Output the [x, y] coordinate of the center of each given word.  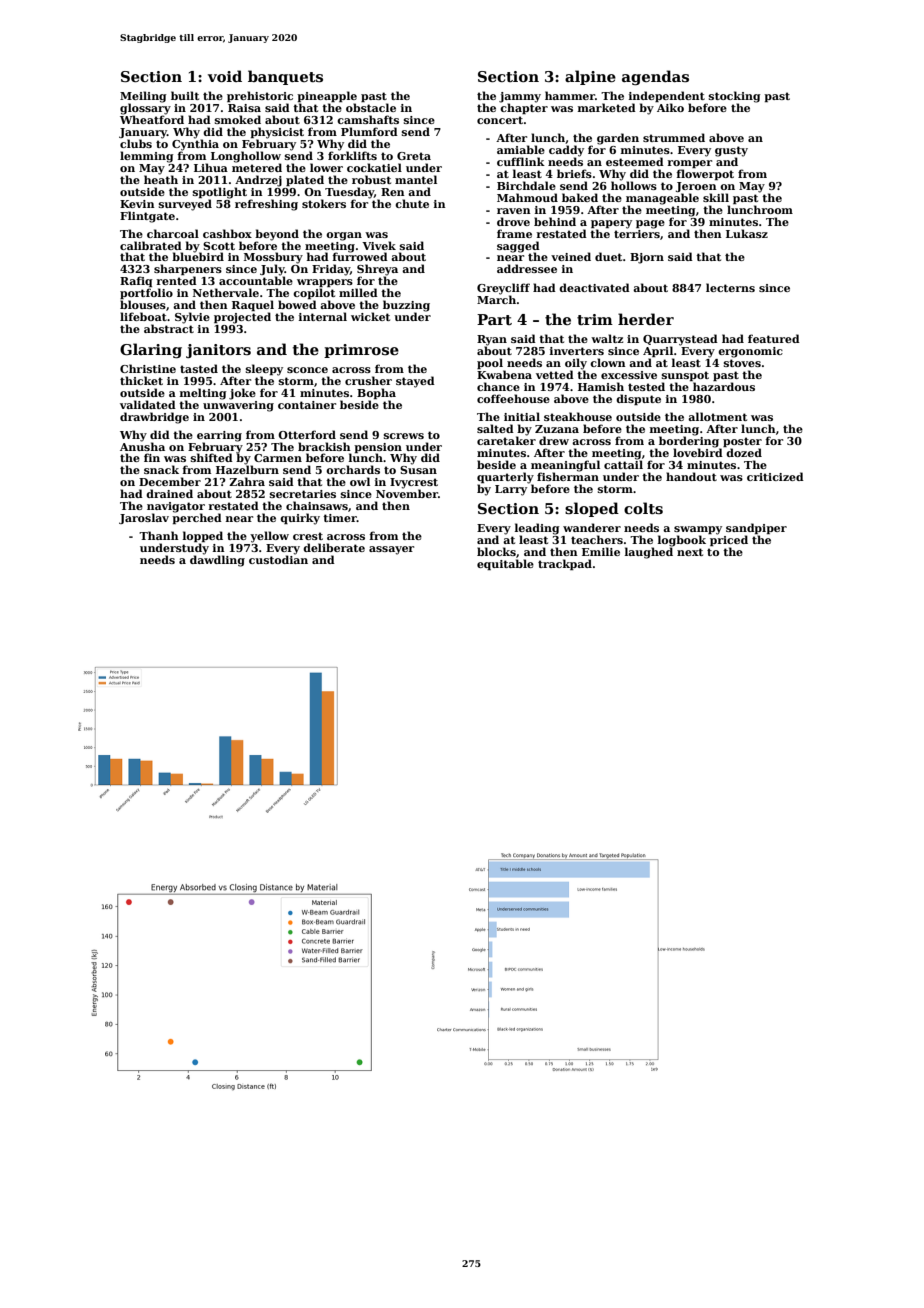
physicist [277, 133]
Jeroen [696, 187]
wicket [370, 316]
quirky [300, 519]
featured [774, 338]
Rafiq [136, 281]
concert [500, 120]
